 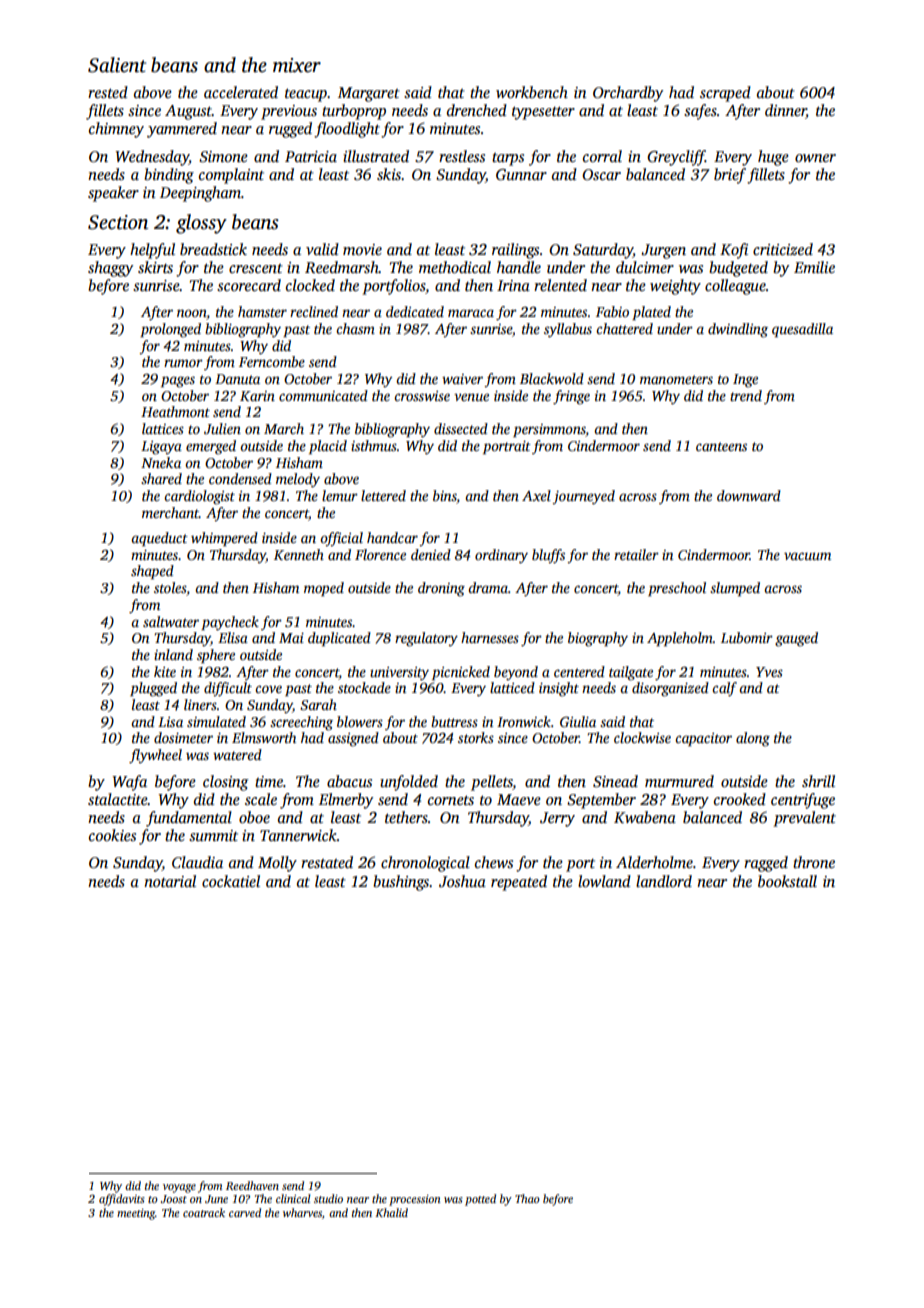 I want to click on repeated, so click(x=519, y=883).
